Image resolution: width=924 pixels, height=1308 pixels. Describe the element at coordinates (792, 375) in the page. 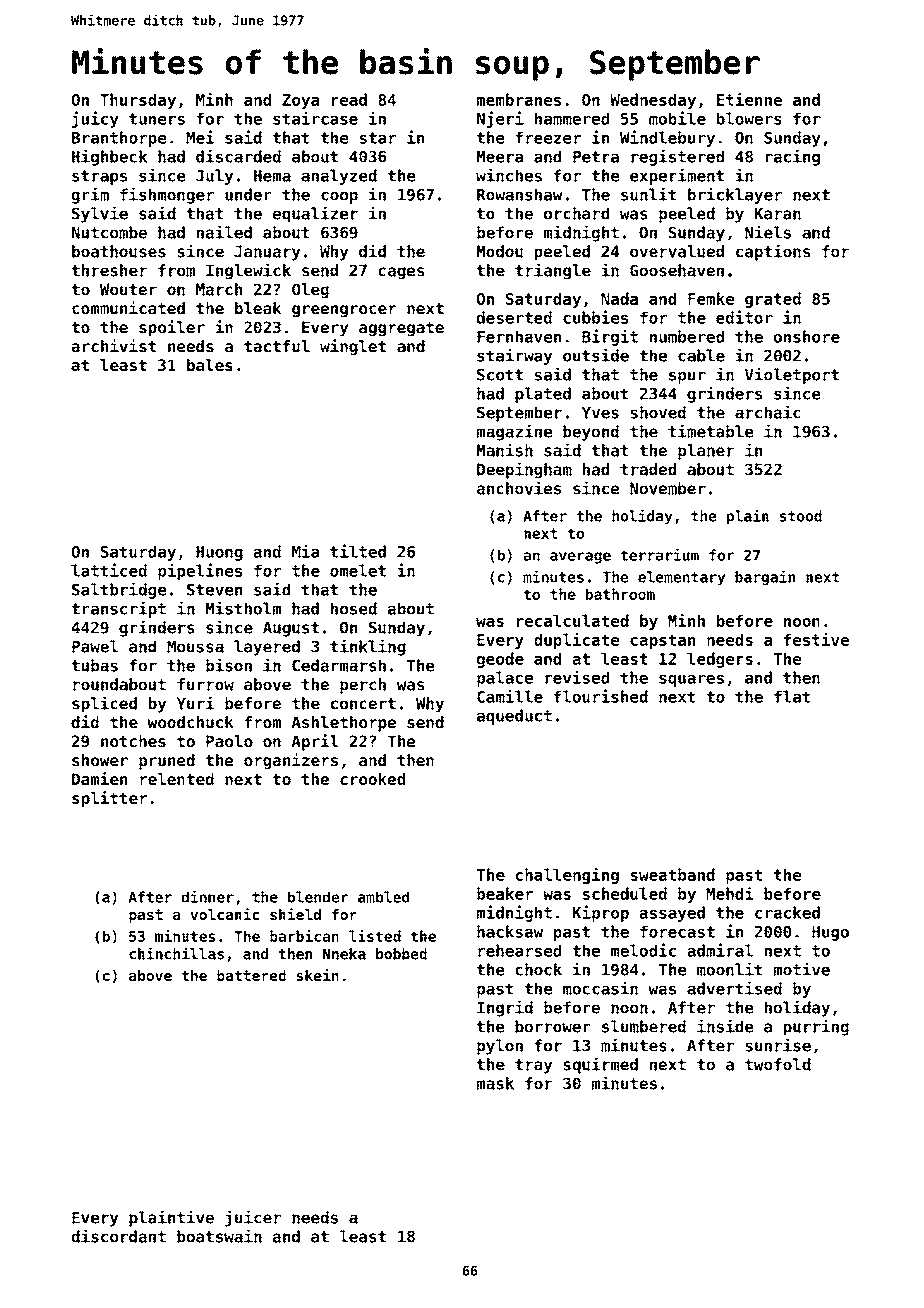

I see `Violetport` at that location.
